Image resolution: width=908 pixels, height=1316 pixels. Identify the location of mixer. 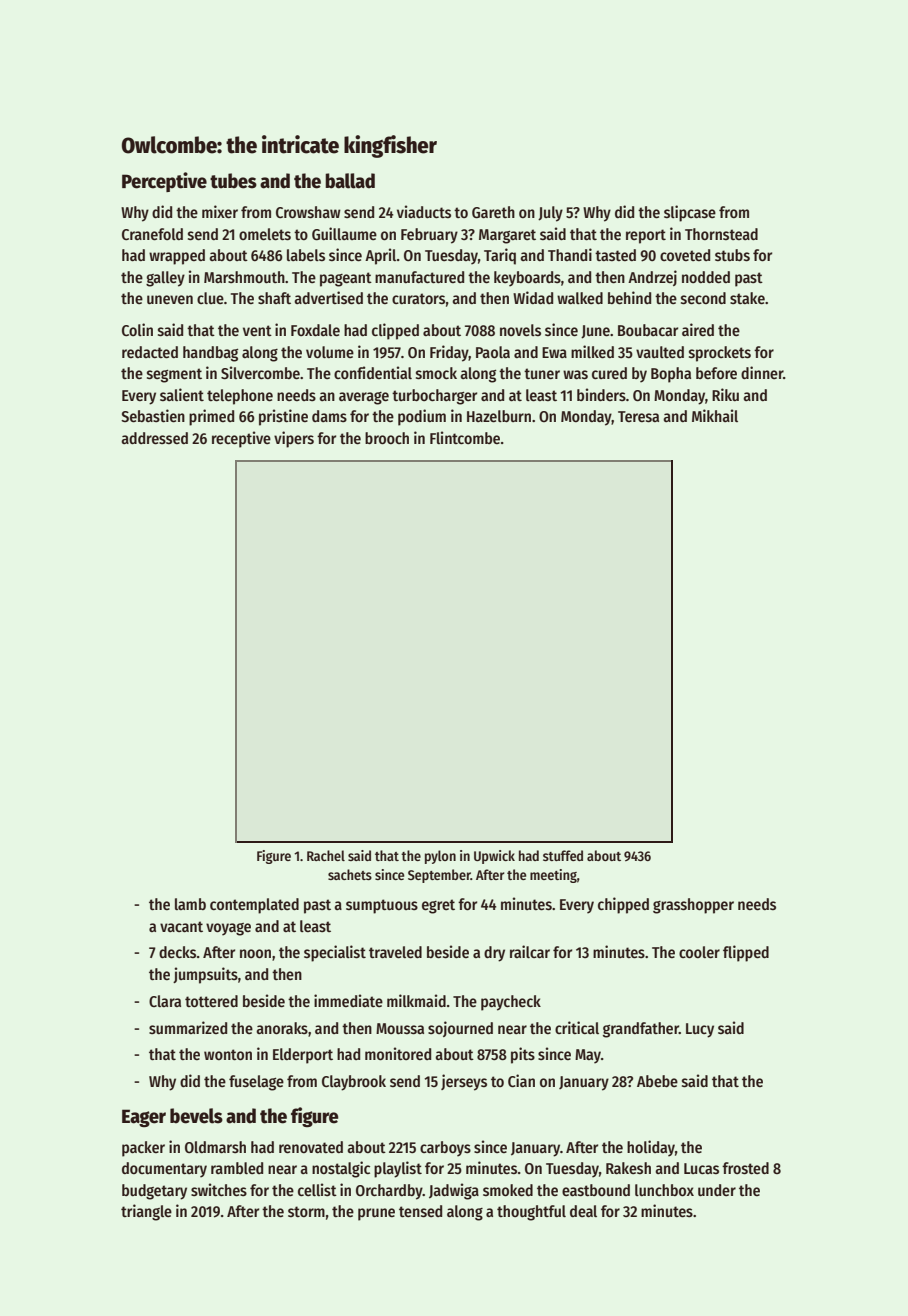
(220, 212).
